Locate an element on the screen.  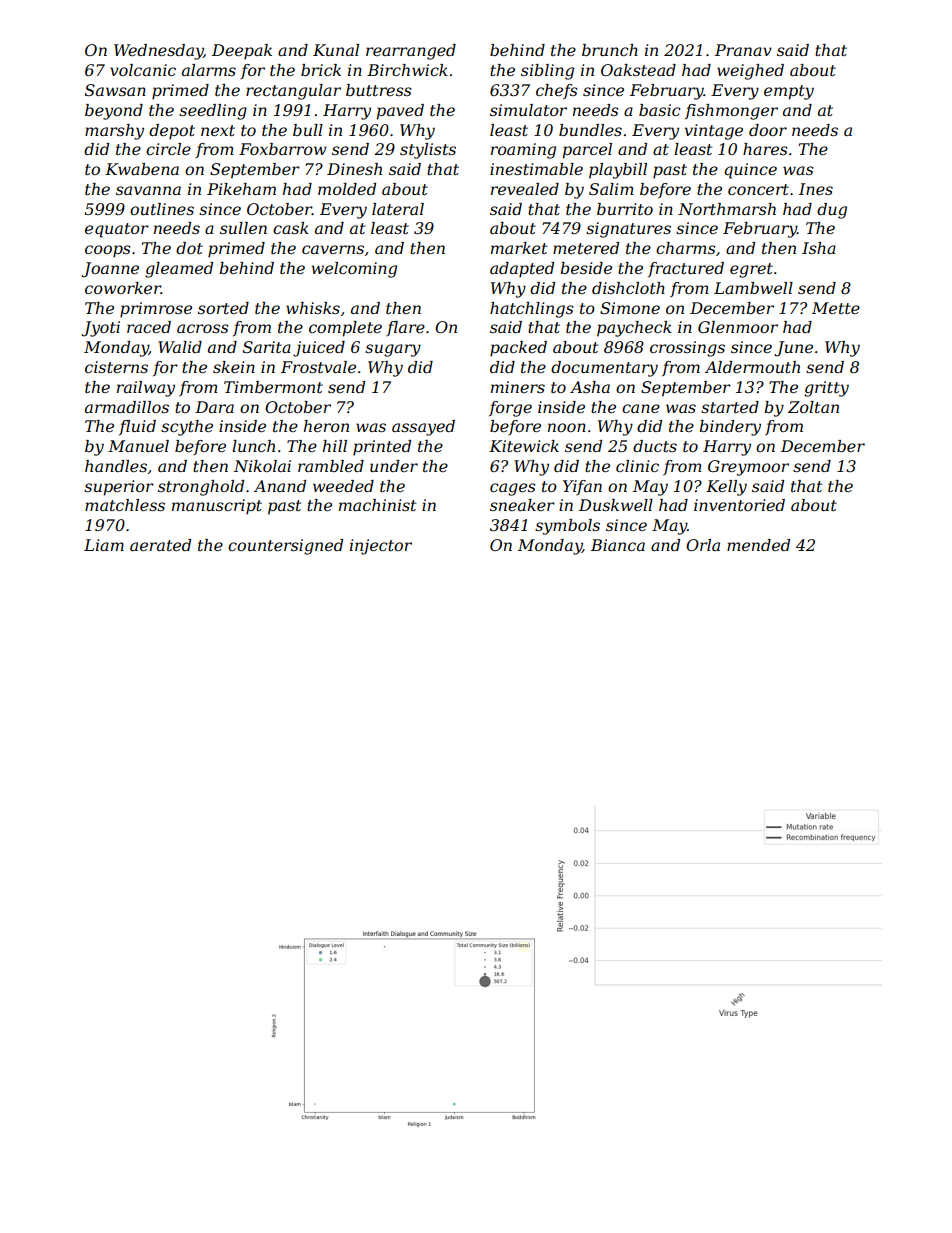
sibling is located at coordinates (547, 72).
